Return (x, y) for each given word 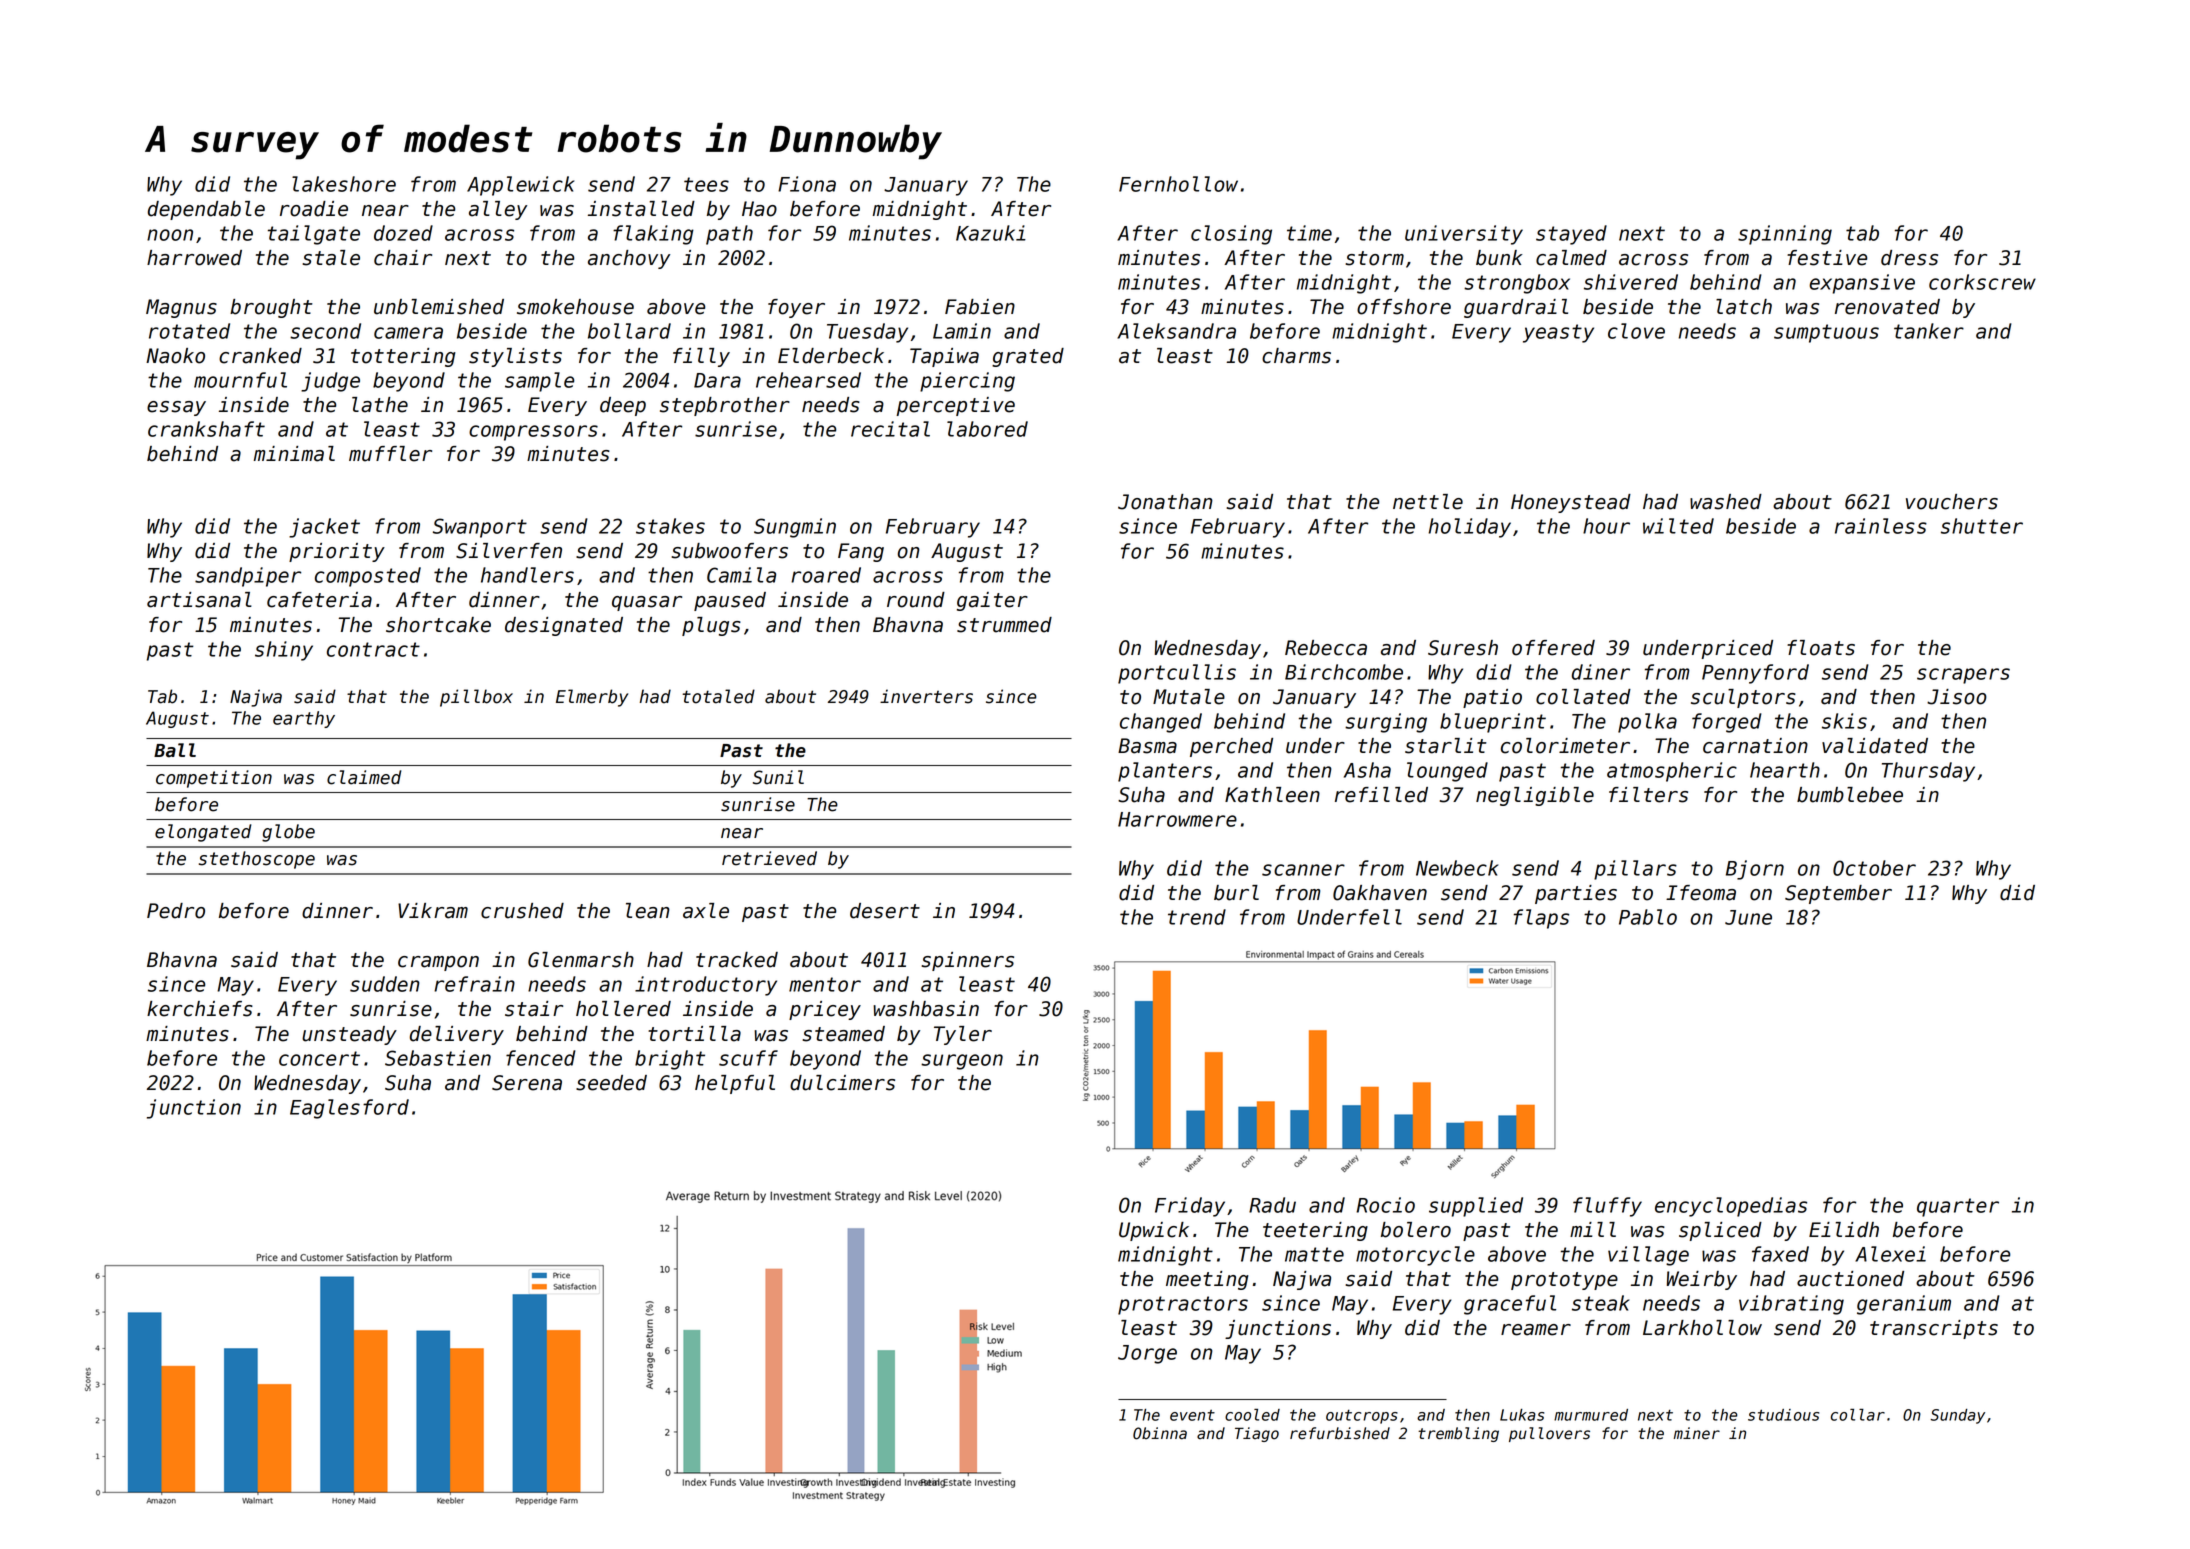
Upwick (1154, 1231)
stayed (1571, 235)
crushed (522, 911)
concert (319, 1058)
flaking (653, 235)
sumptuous (1826, 333)
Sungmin (795, 528)
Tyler (963, 1035)
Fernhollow (1178, 184)
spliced (1720, 1231)
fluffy (1607, 1207)
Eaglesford (349, 1109)
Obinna (1160, 1433)
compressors (533, 433)
